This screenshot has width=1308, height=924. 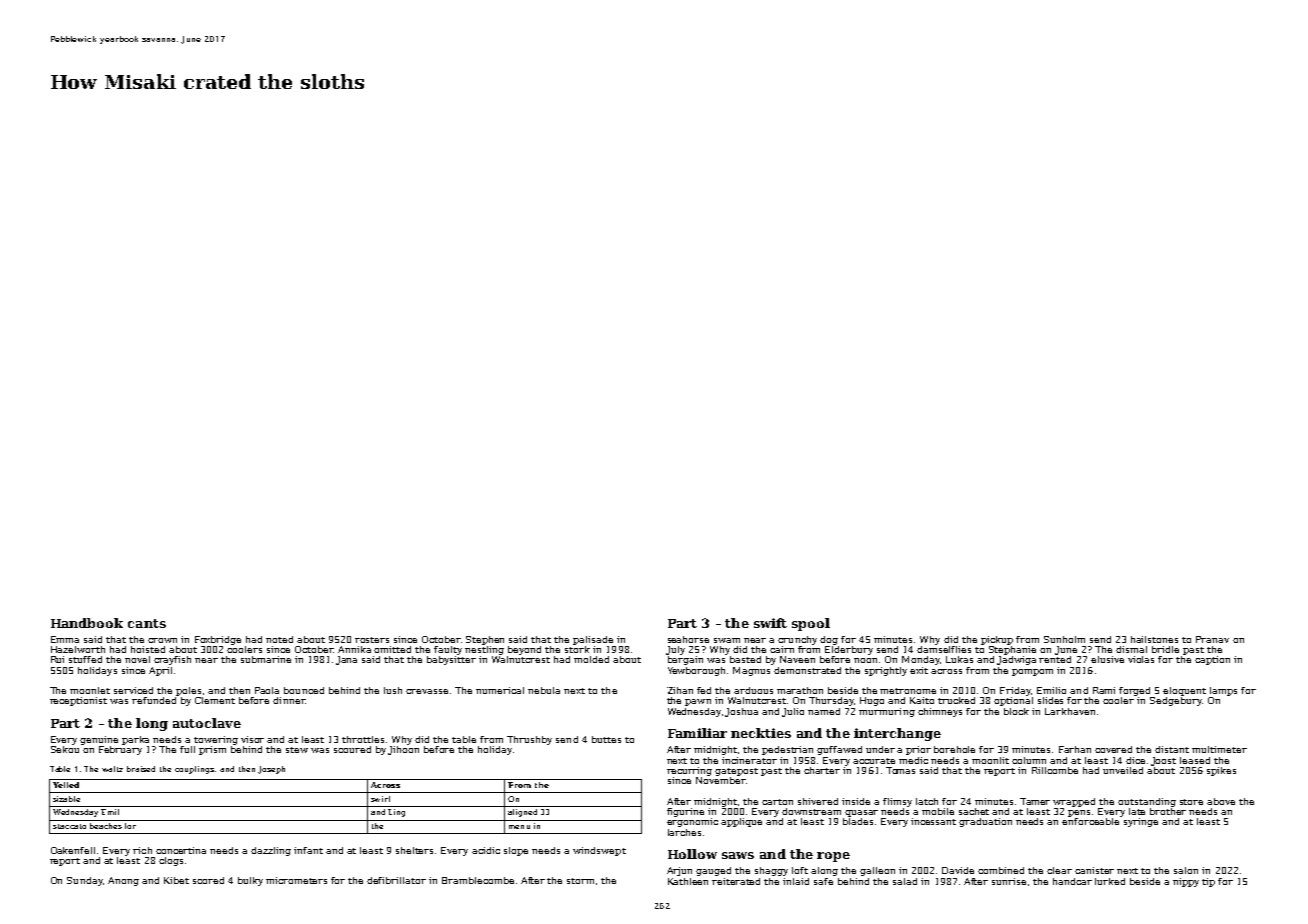 What do you see at coordinates (147, 623) in the screenshot?
I see `cants` at bounding box center [147, 623].
